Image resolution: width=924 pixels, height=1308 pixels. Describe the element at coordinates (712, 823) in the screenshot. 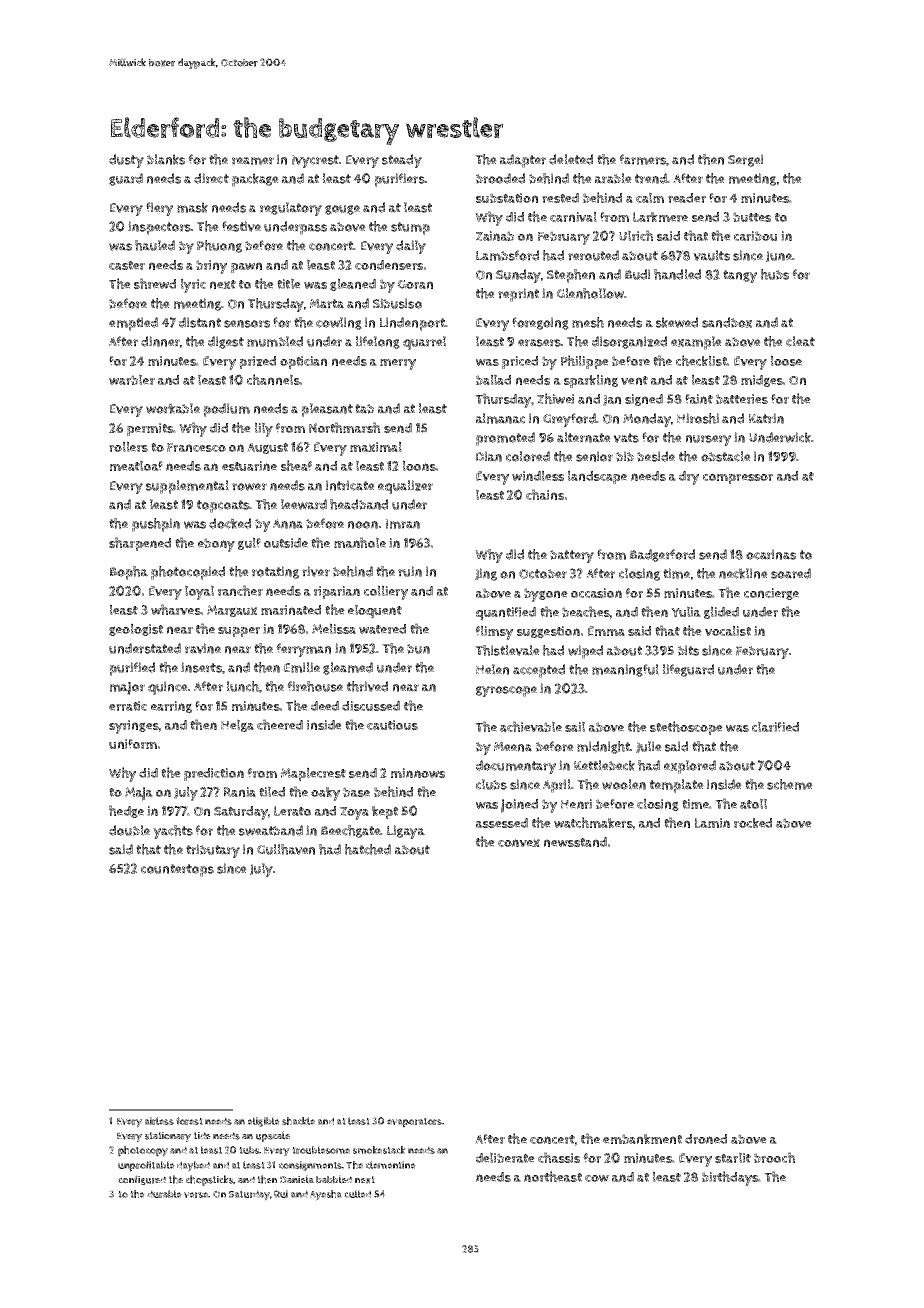

I see `Lamin` at that location.
